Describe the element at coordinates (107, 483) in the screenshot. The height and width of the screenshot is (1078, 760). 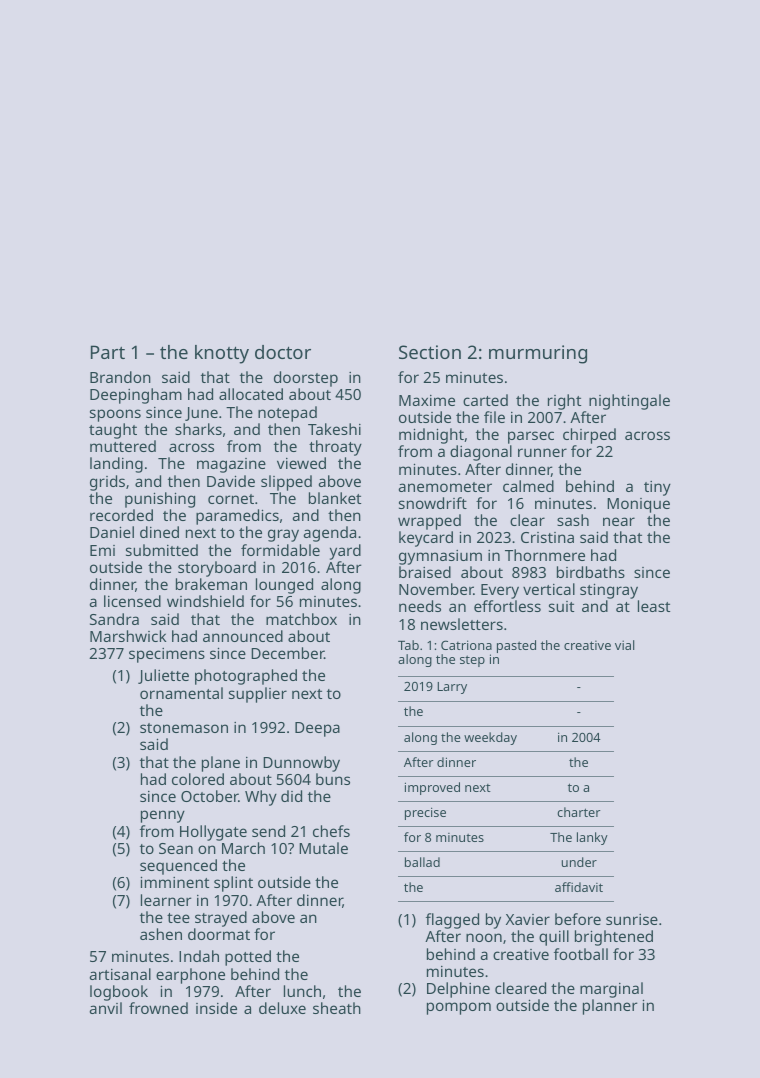
I see `grids` at that location.
